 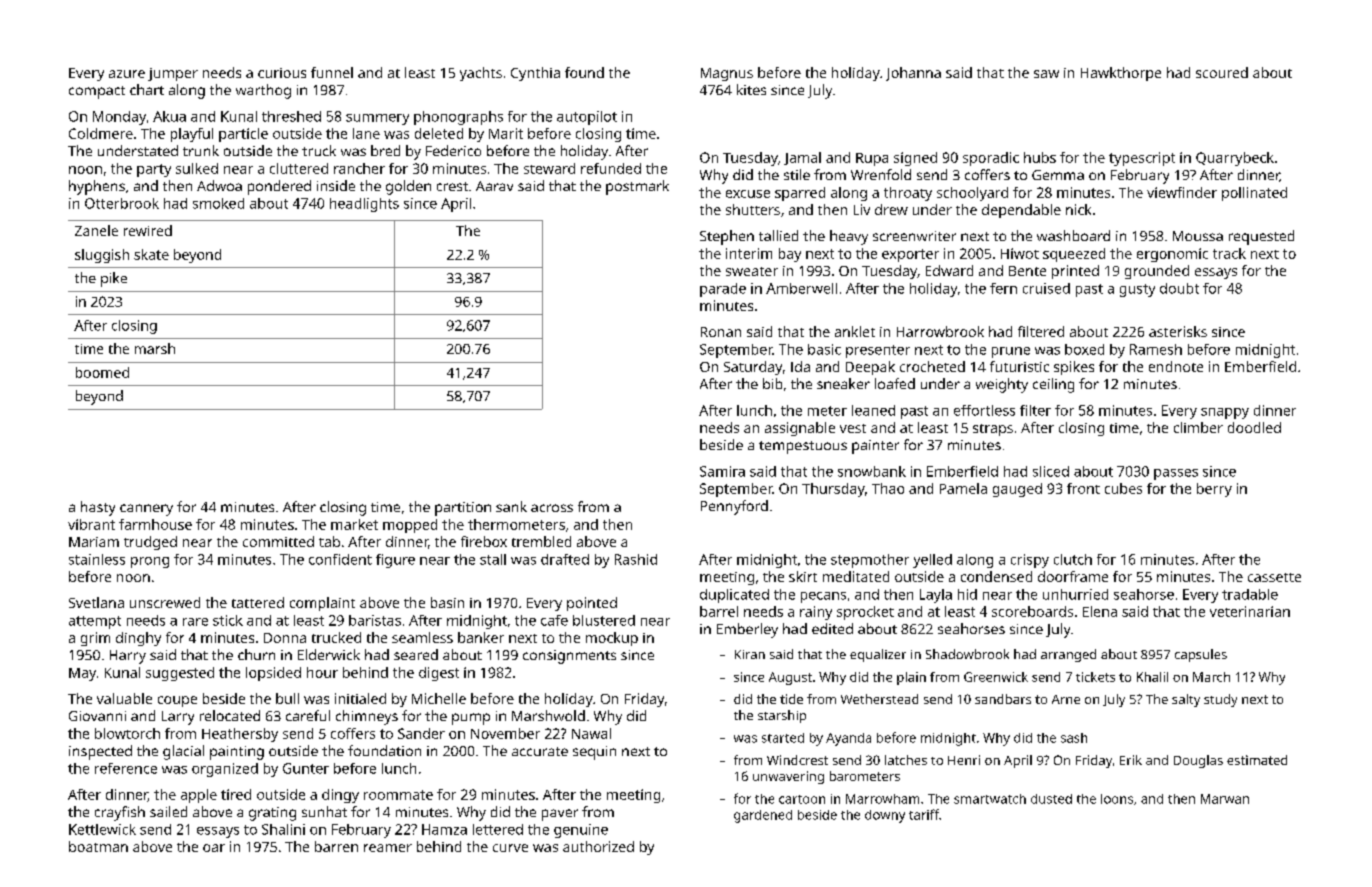 I want to click on Ayanda, so click(x=848, y=739).
